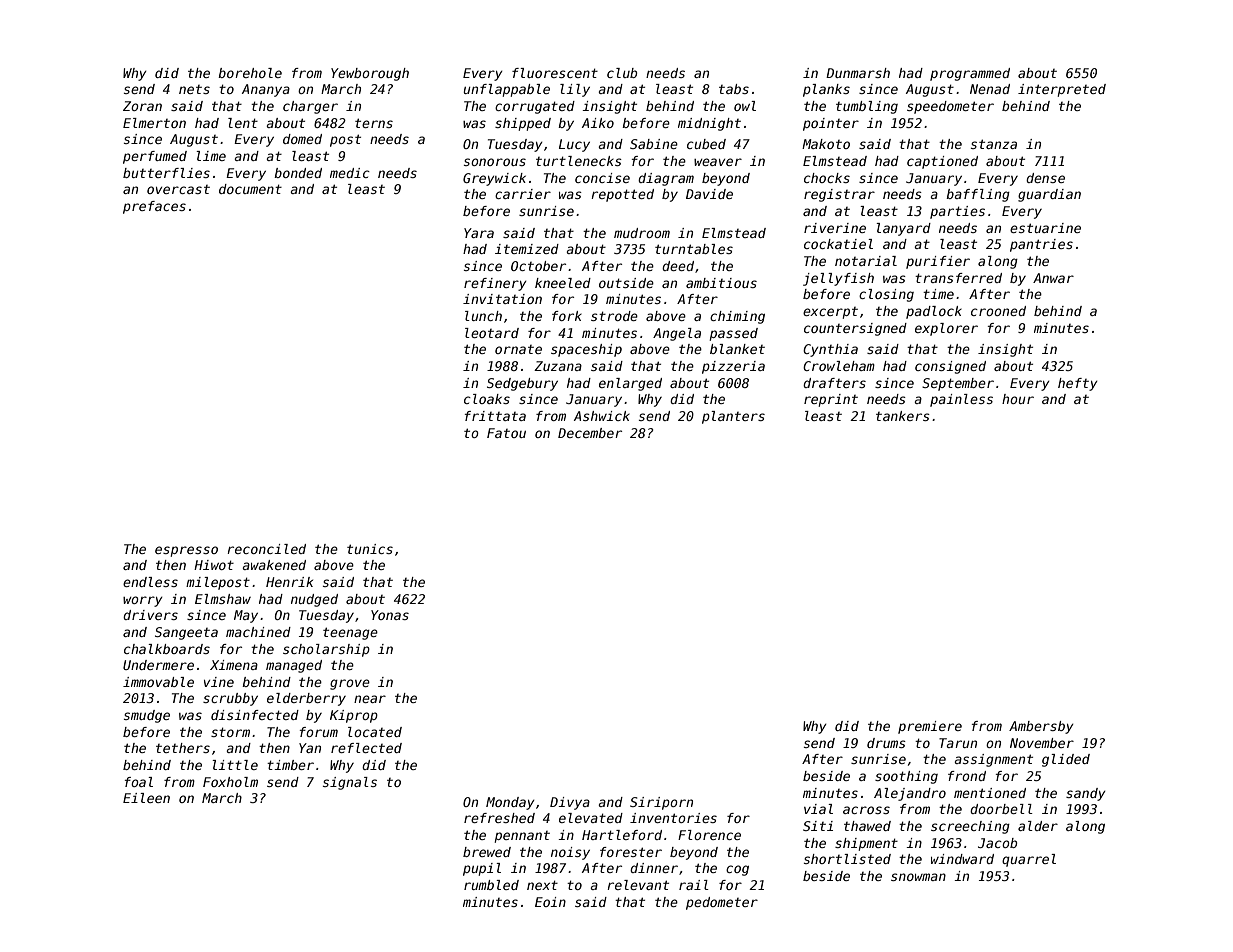 The height and width of the document is (952, 1233). Describe the element at coordinates (694, 249) in the document. I see `turntables` at that location.
